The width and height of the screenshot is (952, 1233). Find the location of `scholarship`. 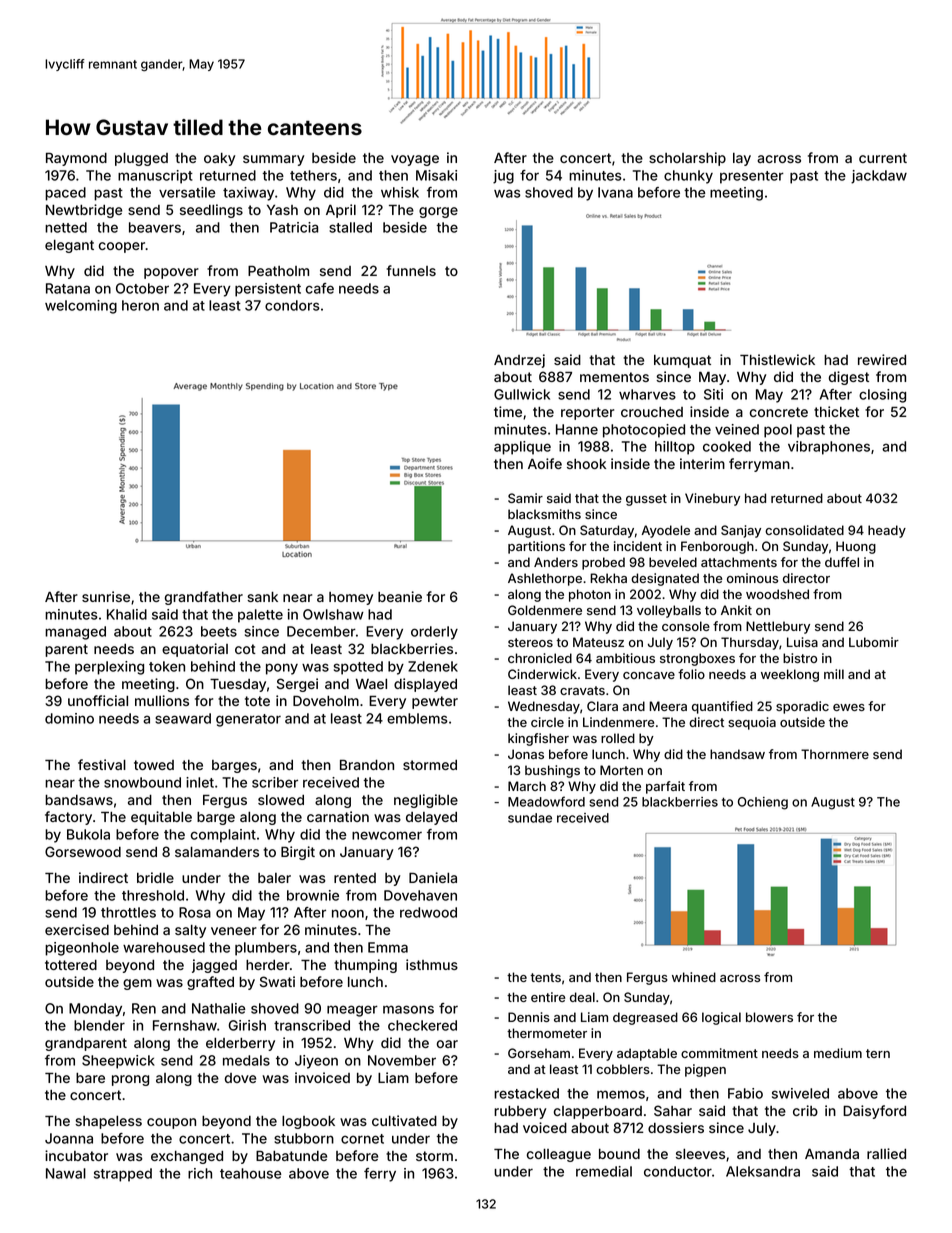

scholarship is located at coordinates (687, 159).
